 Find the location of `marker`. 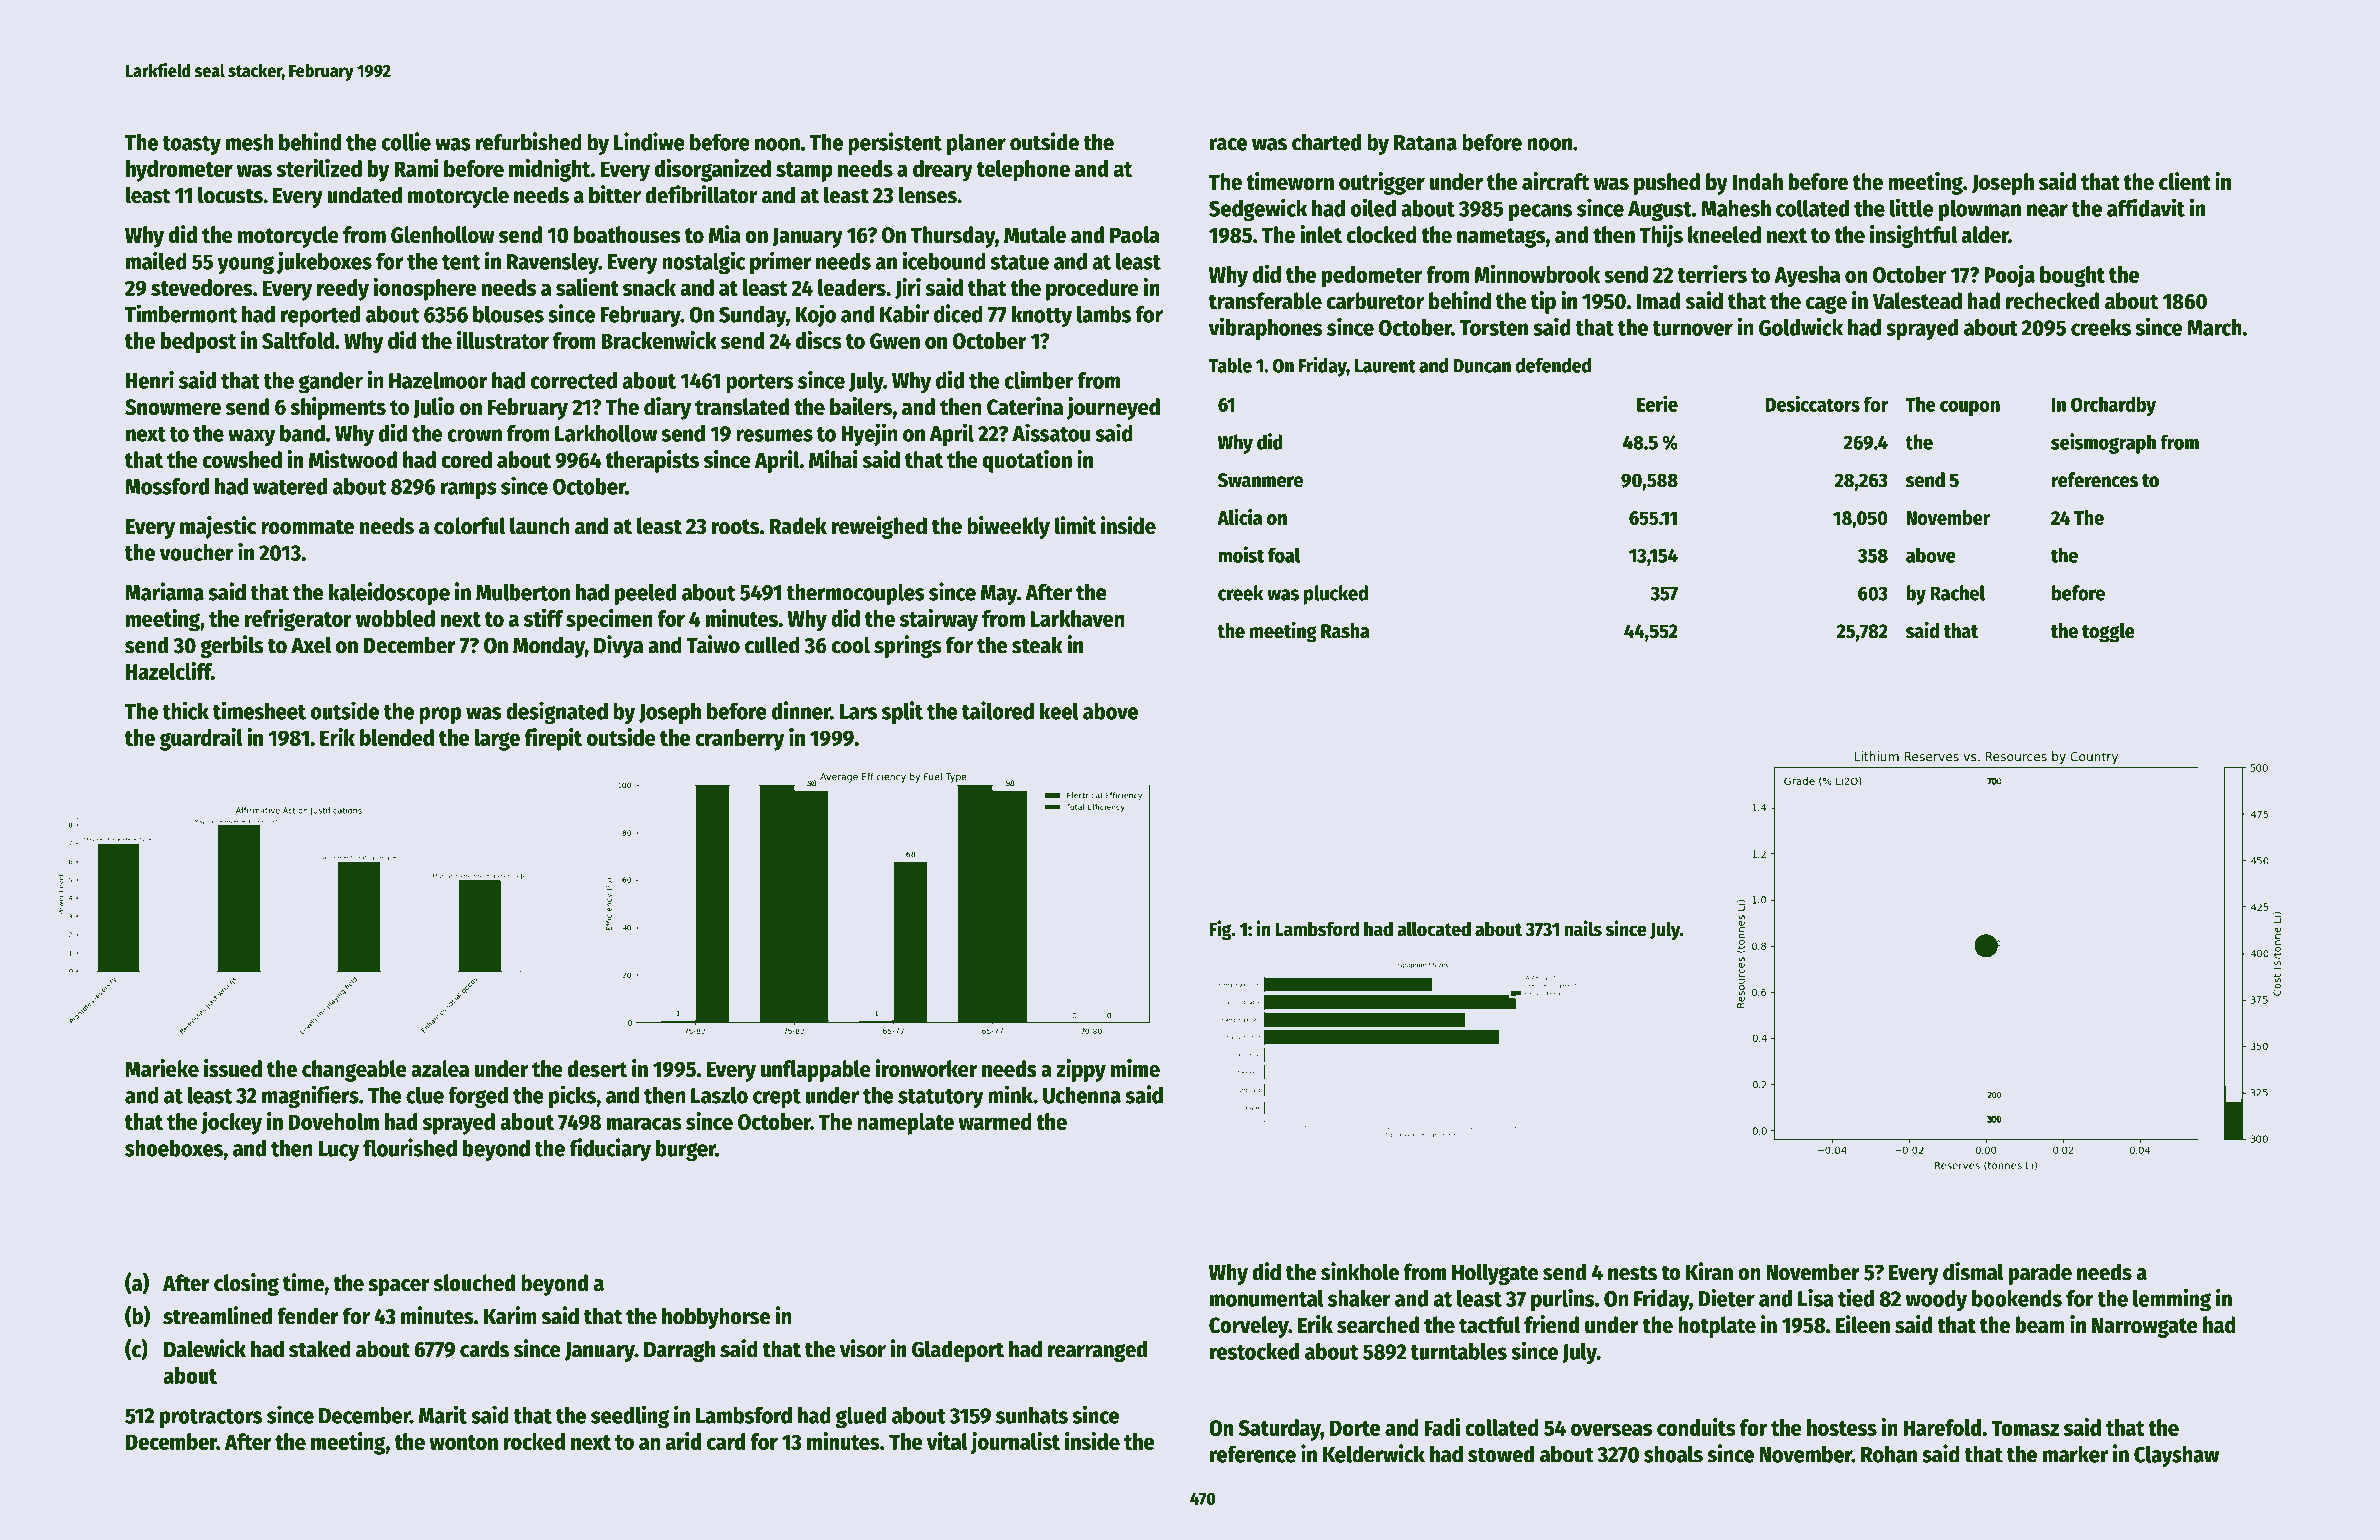

marker is located at coordinates (2075, 1454).
